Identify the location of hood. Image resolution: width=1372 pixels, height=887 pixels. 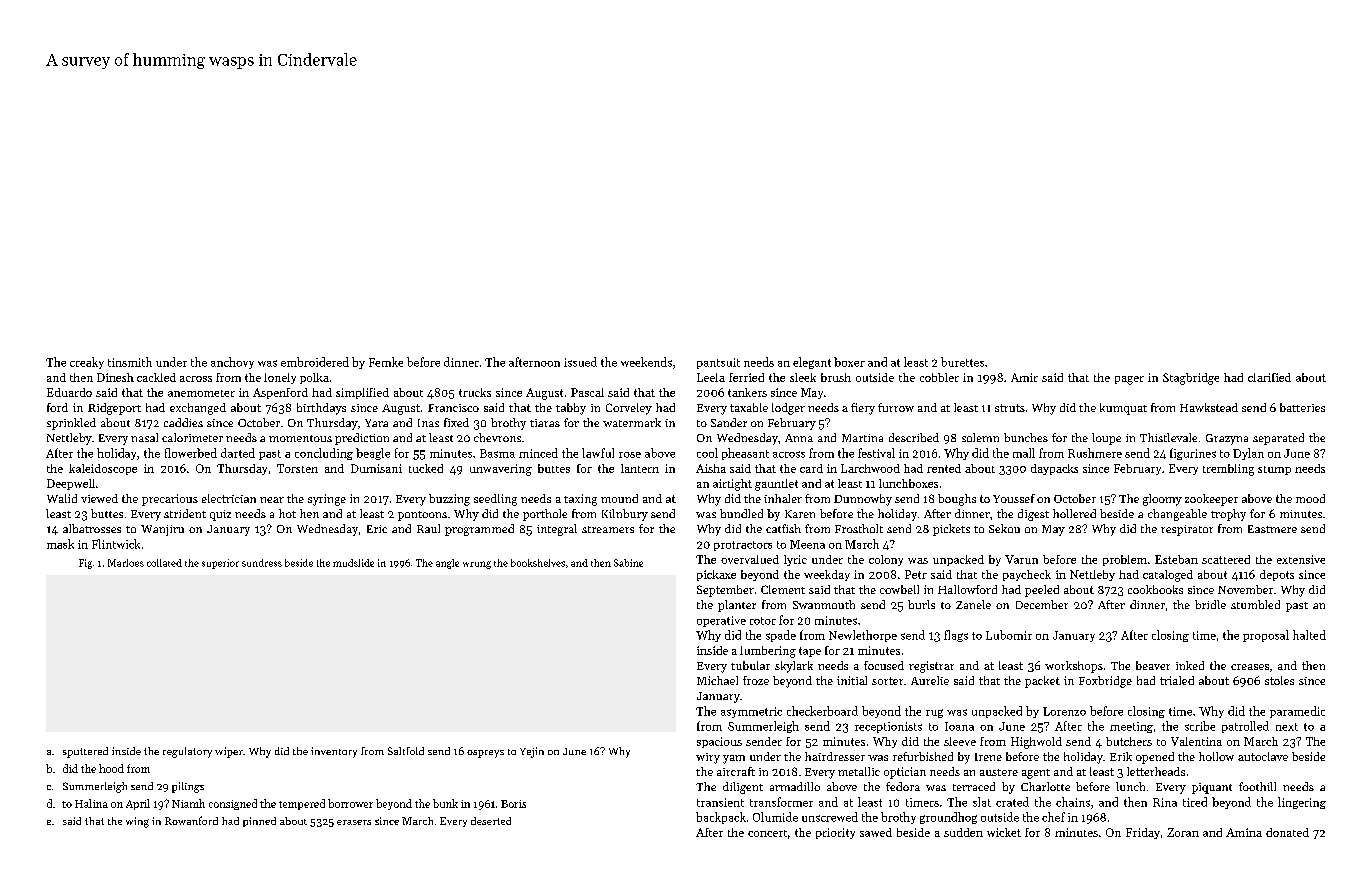
(111, 768).
